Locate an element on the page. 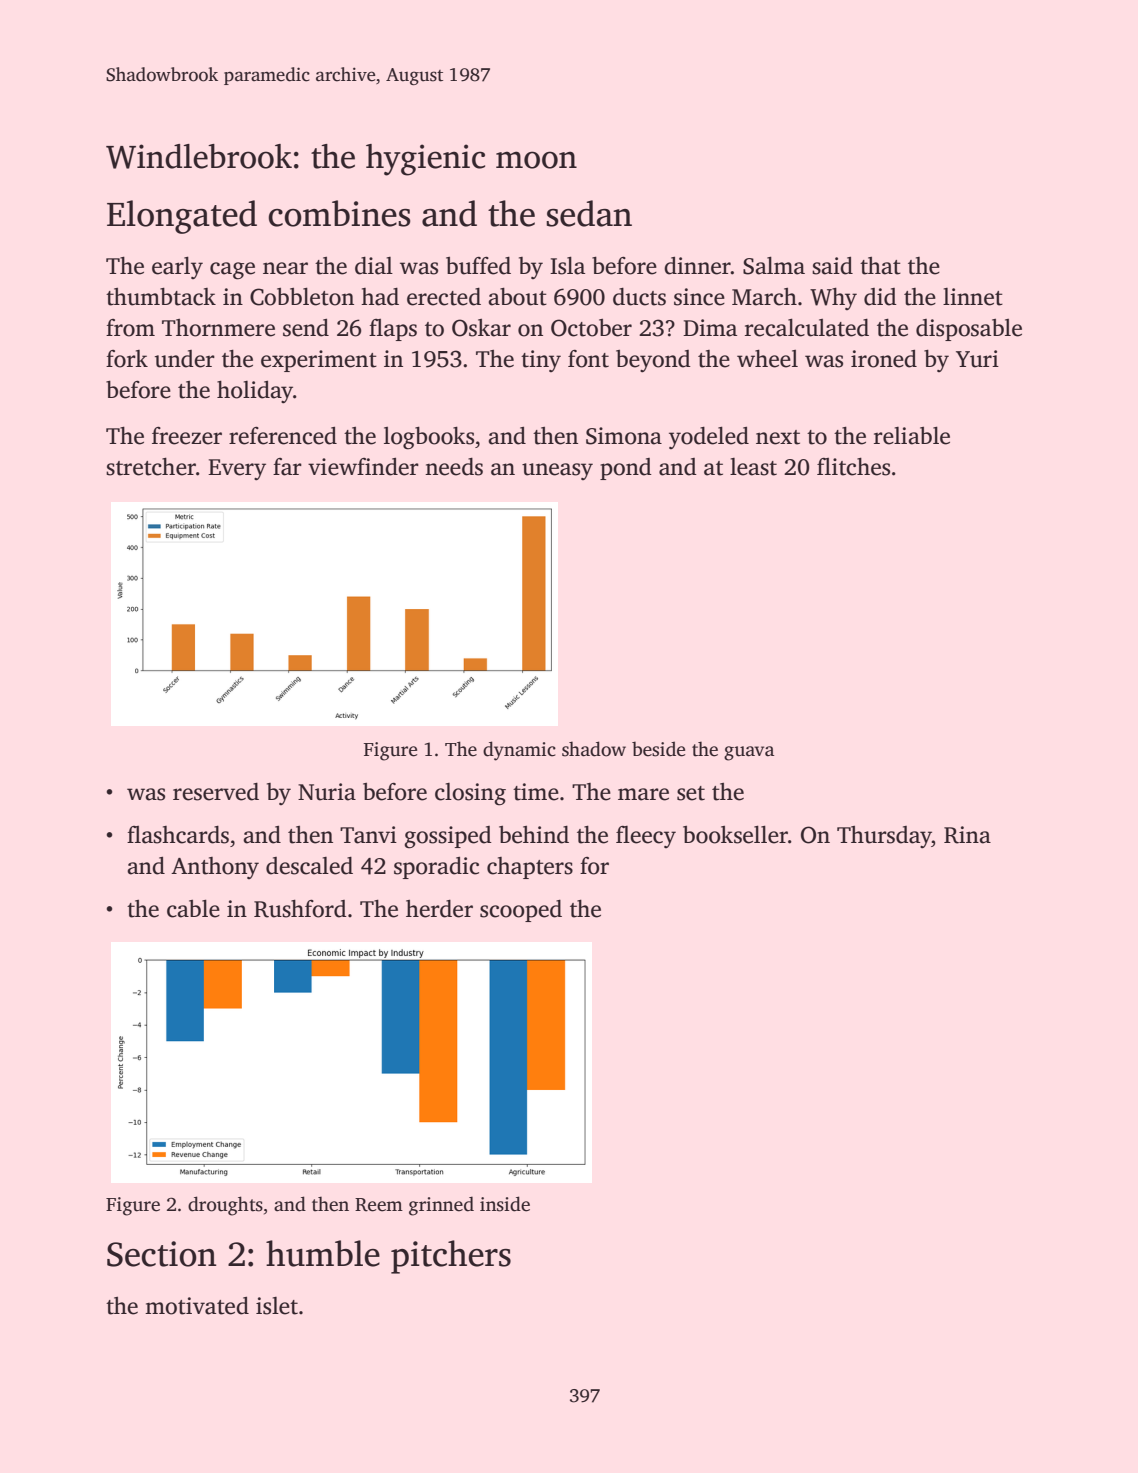 The image size is (1138, 1473). Rina is located at coordinates (967, 835).
